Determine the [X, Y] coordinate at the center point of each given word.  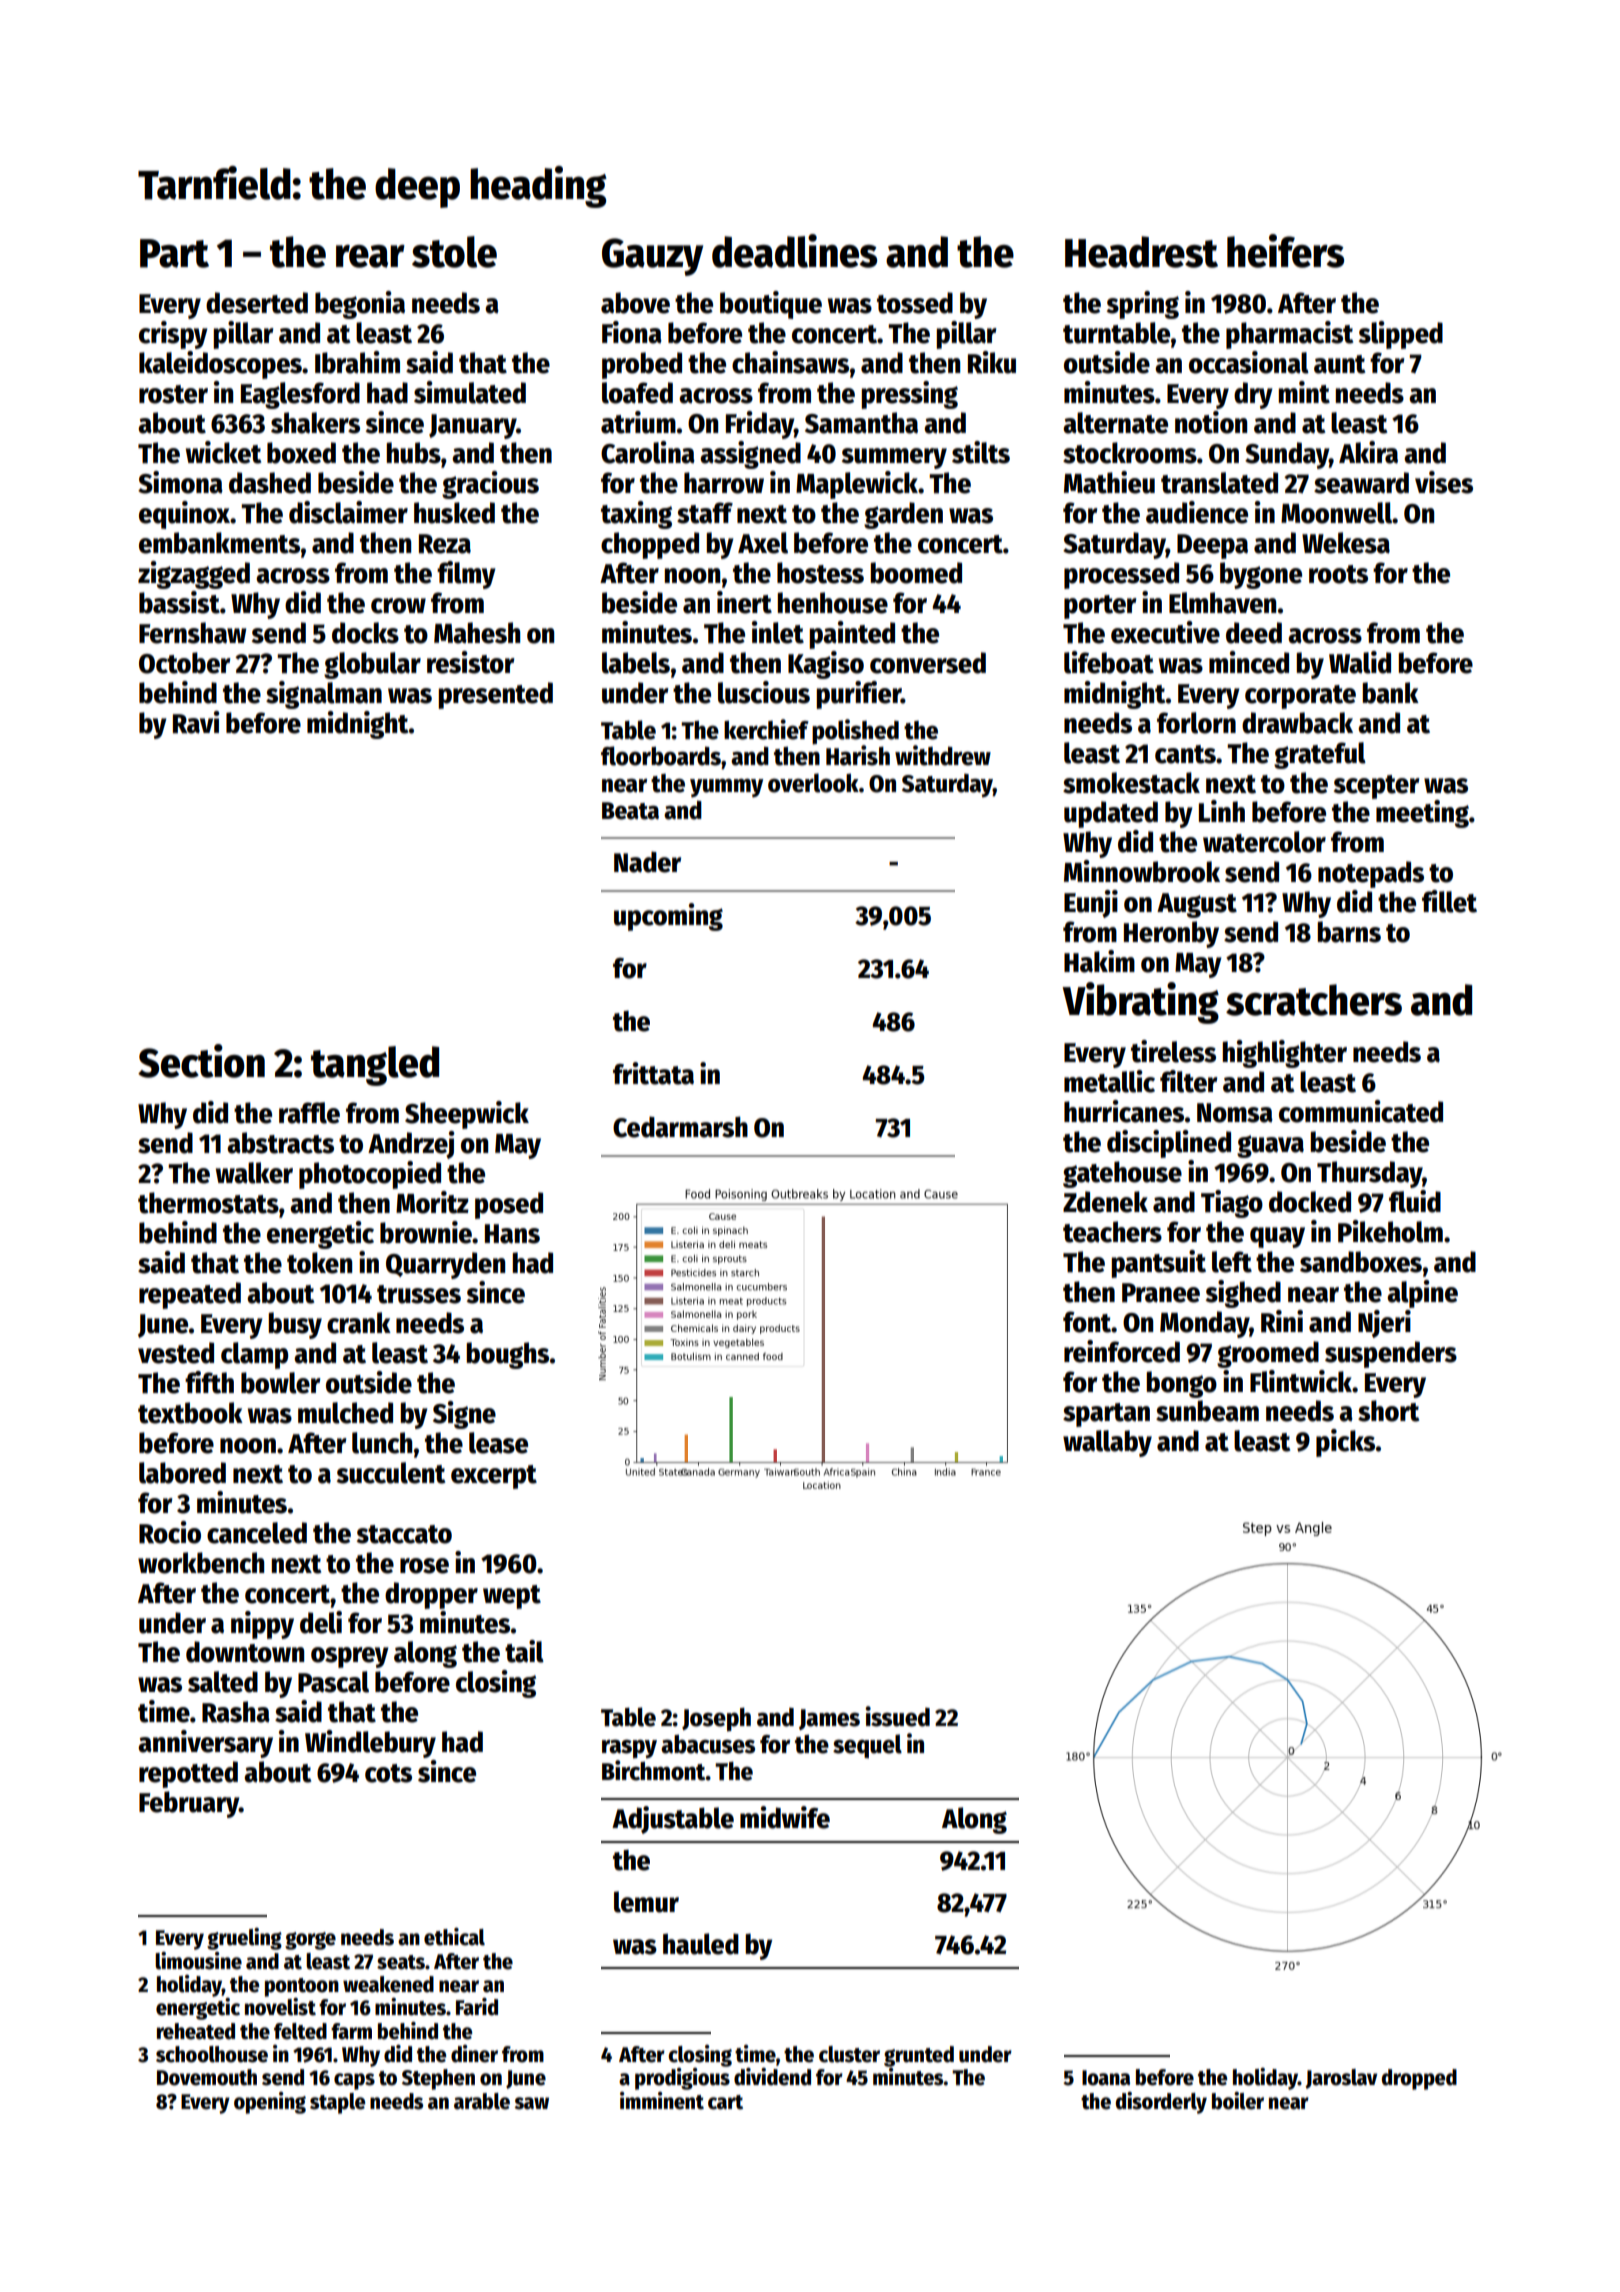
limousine [198, 1961]
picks [1345, 1443]
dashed [270, 483]
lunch [382, 1443]
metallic [1109, 1081]
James [829, 1719]
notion [1211, 422]
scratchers [1314, 1000]
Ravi [196, 722]
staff [705, 513]
